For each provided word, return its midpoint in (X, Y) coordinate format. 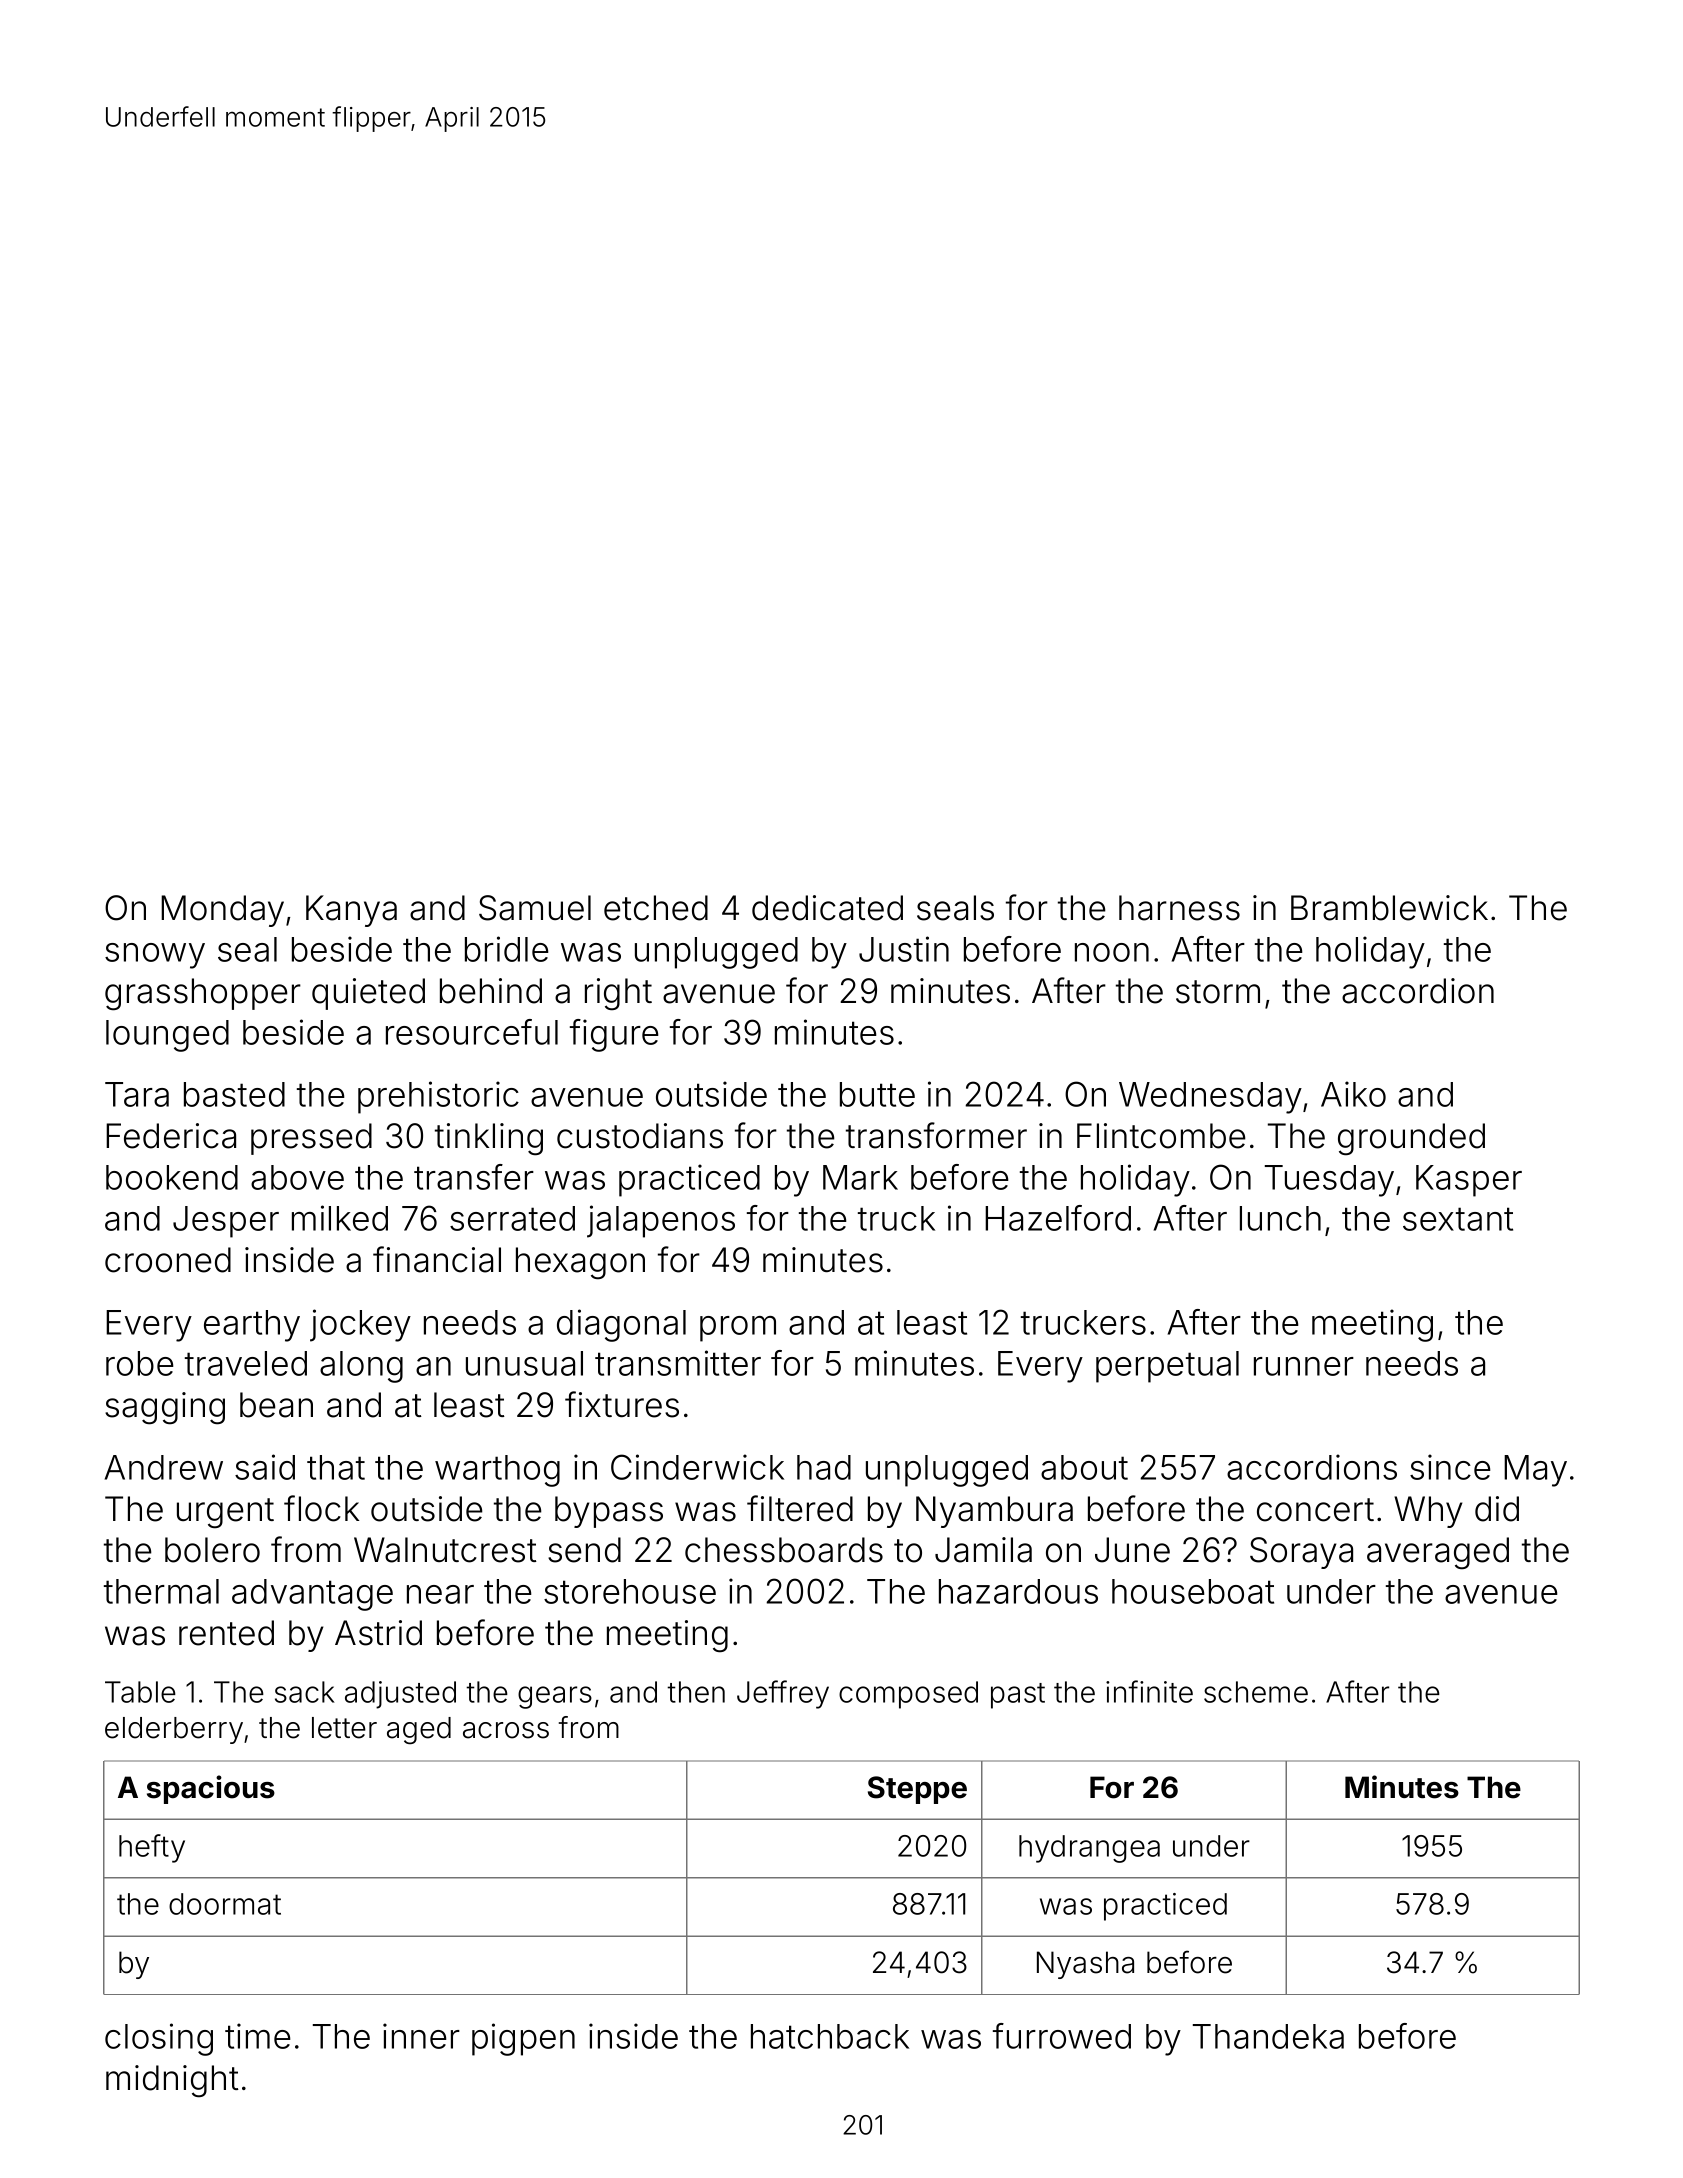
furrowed (1062, 2036)
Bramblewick (1389, 908)
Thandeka (1268, 2036)
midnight (172, 2081)
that (336, 1467)
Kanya (351, 911)
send (584, 1550)
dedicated (827, 908)
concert (1315, 1510)
